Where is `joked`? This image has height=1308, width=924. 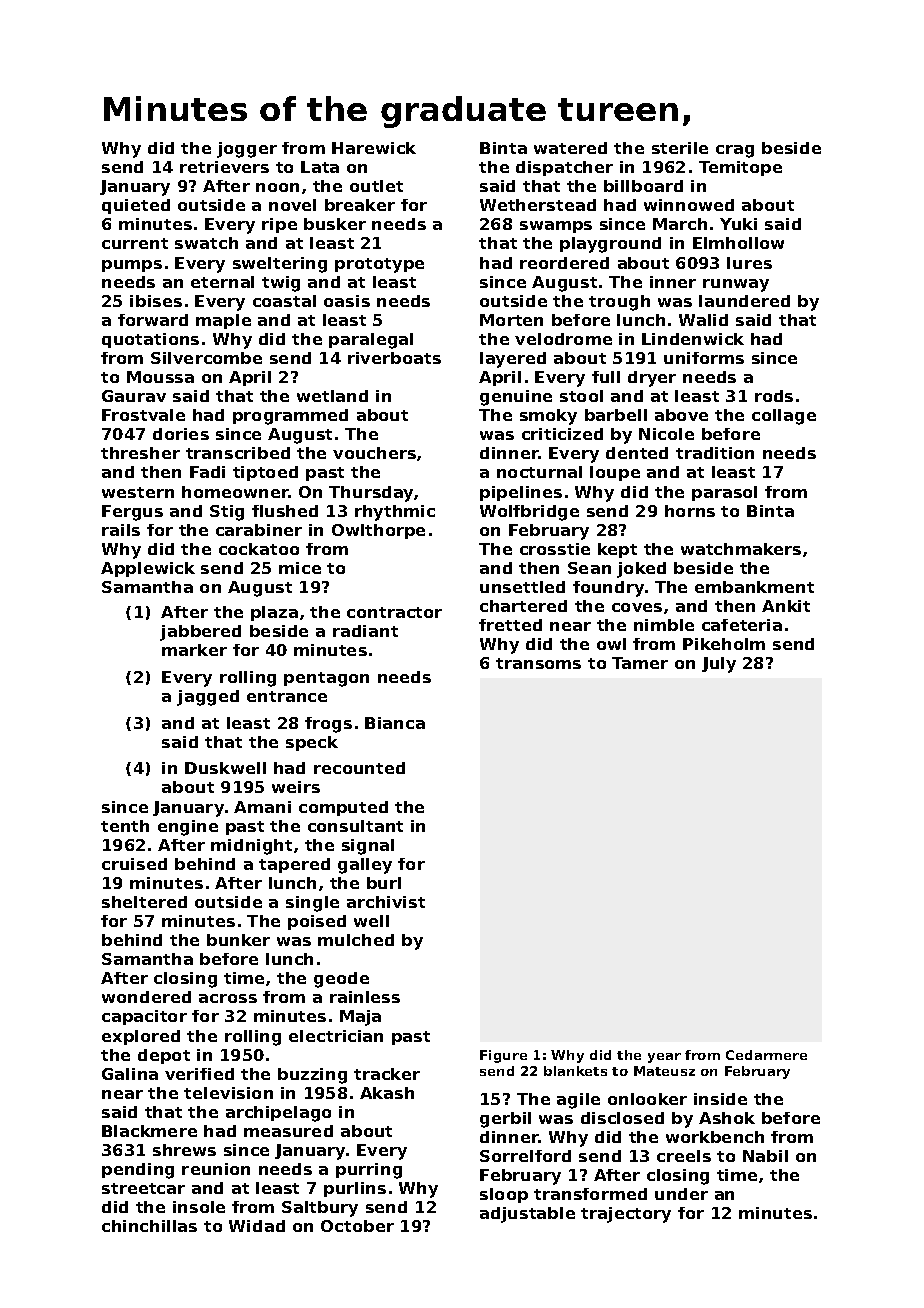
joked is located at coordinates (641, 570).
